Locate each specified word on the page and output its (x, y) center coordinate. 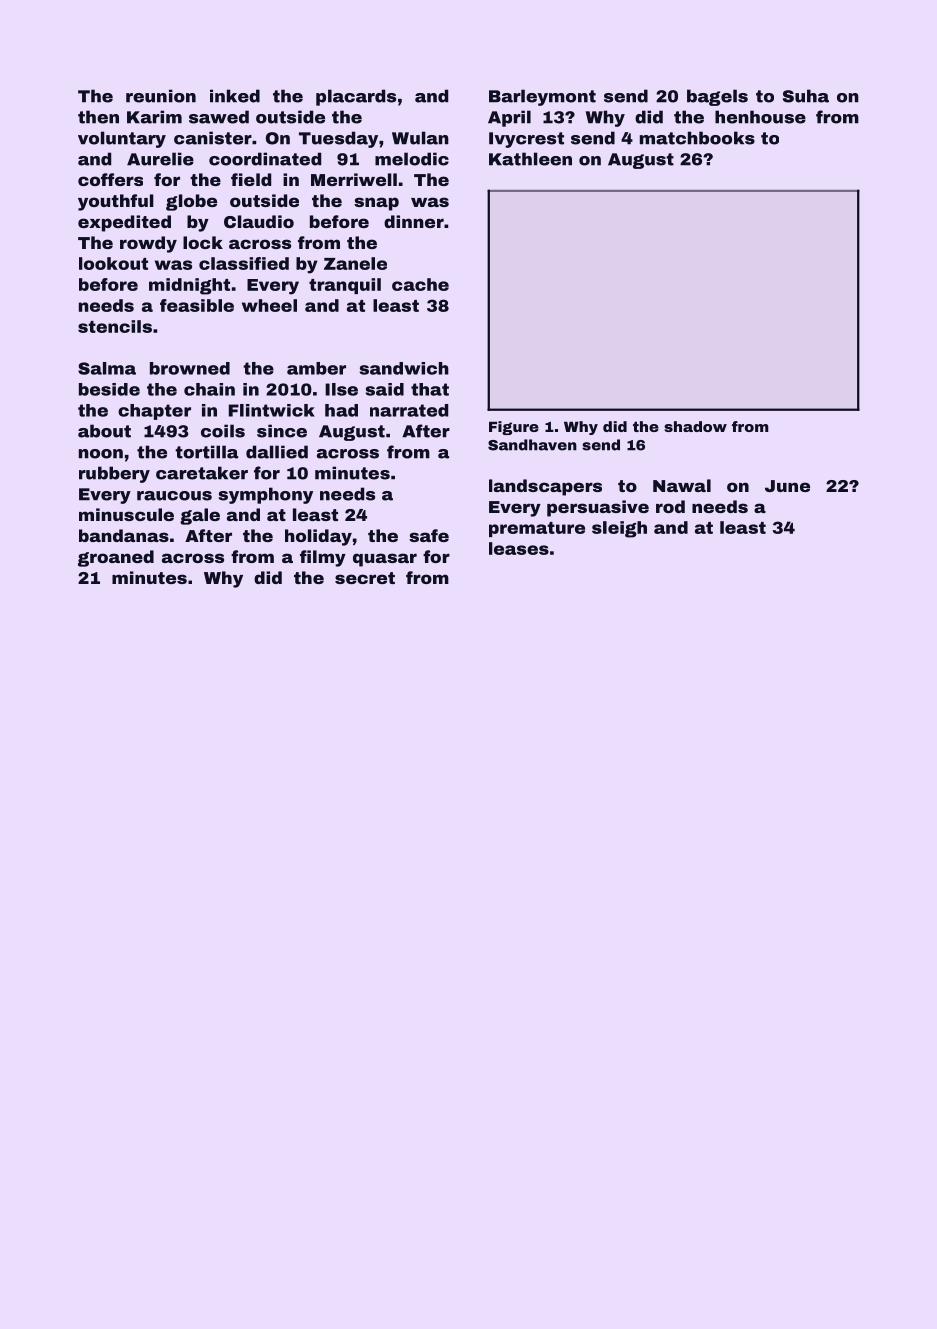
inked (235, 96)
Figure (514, 428)
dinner (414, 221)
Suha (806, 96)
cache (420, 284)
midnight (189, 286)
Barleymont (542, 97)
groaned (116, 558)
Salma (107, 368)
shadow (695, 426)
